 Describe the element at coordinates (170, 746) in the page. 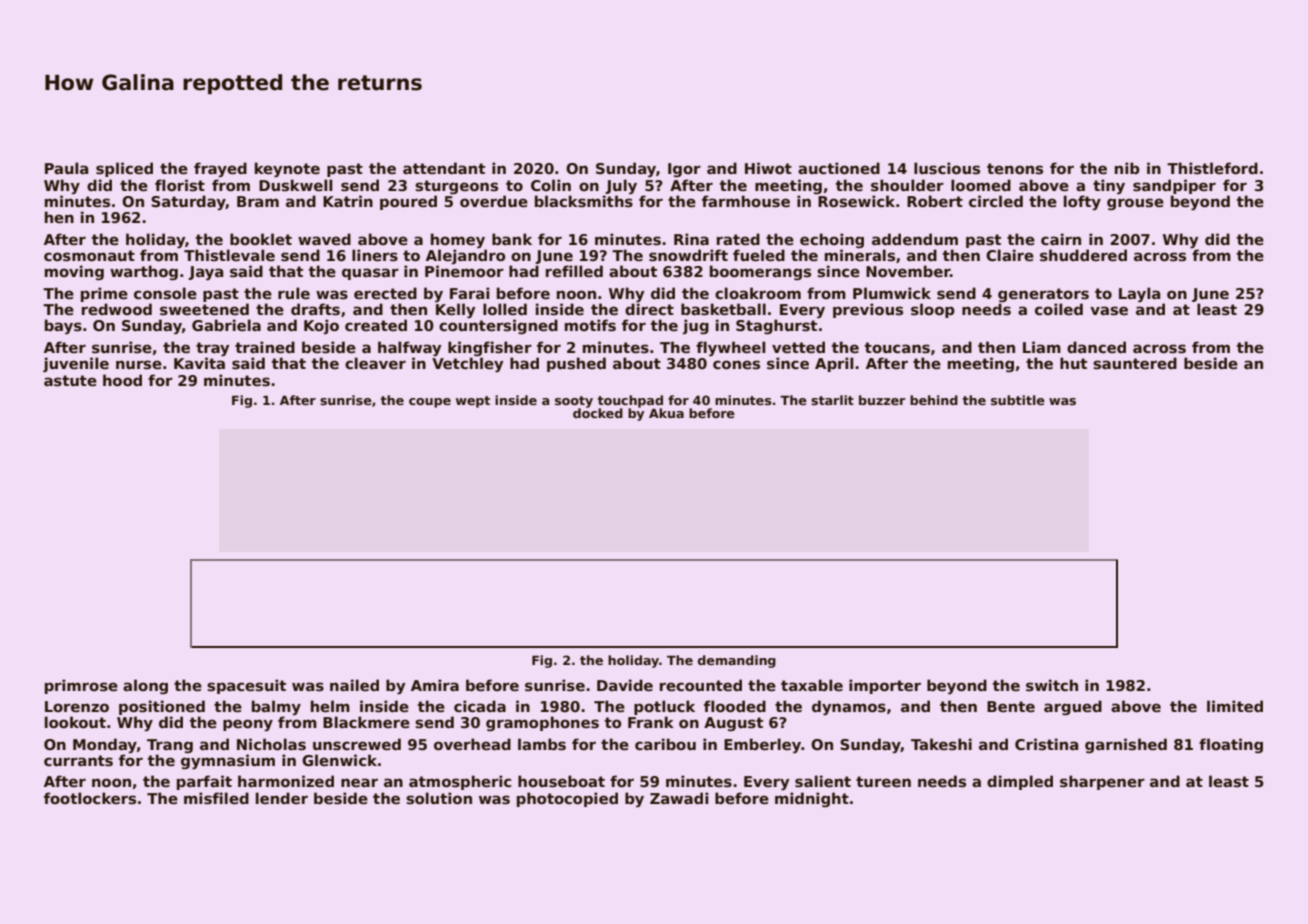

I see `Trang` at that location.
